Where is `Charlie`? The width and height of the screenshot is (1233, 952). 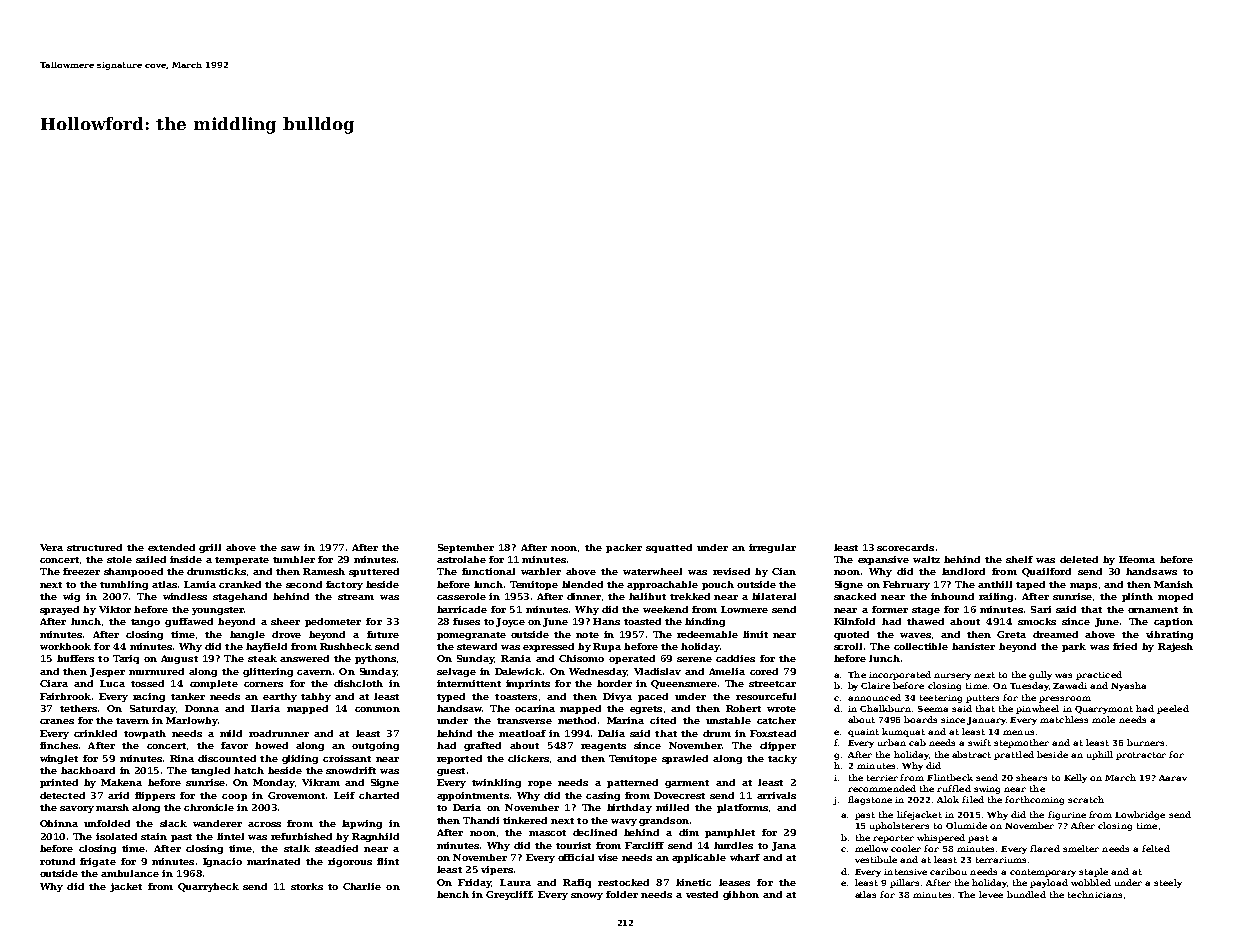 Charlie is located at coordinates (362, 886).
